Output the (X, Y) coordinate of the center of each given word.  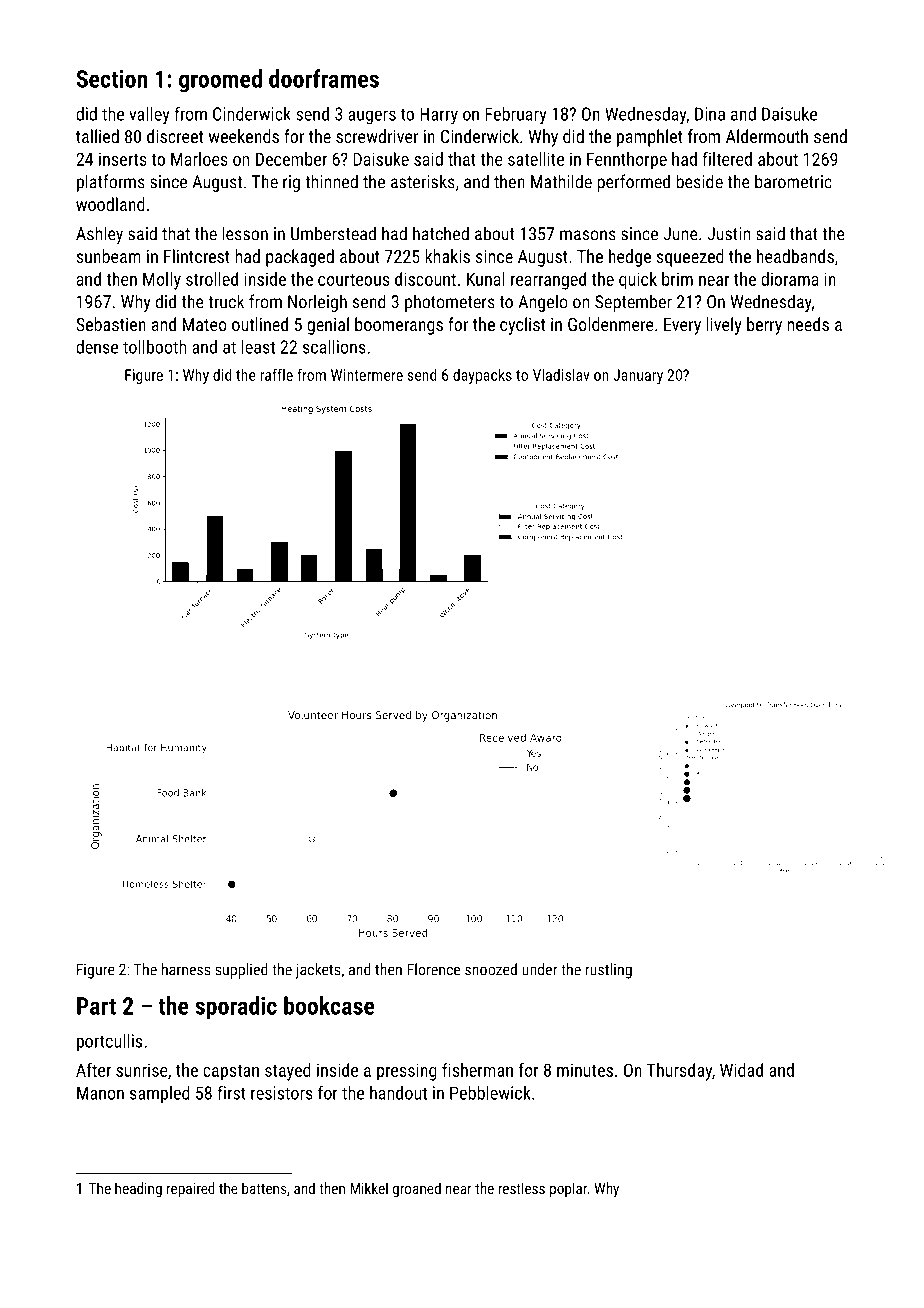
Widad (741, 1070)
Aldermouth (767, 136)
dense (97, 347)
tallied (97, 136)
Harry (439, 116)
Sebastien (111, 324)
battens (264, 1188)
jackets (317, 971)
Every (682, 326)
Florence (433, 969)
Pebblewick (490, 1093)
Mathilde (561, 181)
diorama (790, 279)
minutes (585, 1070)
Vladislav (561, 374)
